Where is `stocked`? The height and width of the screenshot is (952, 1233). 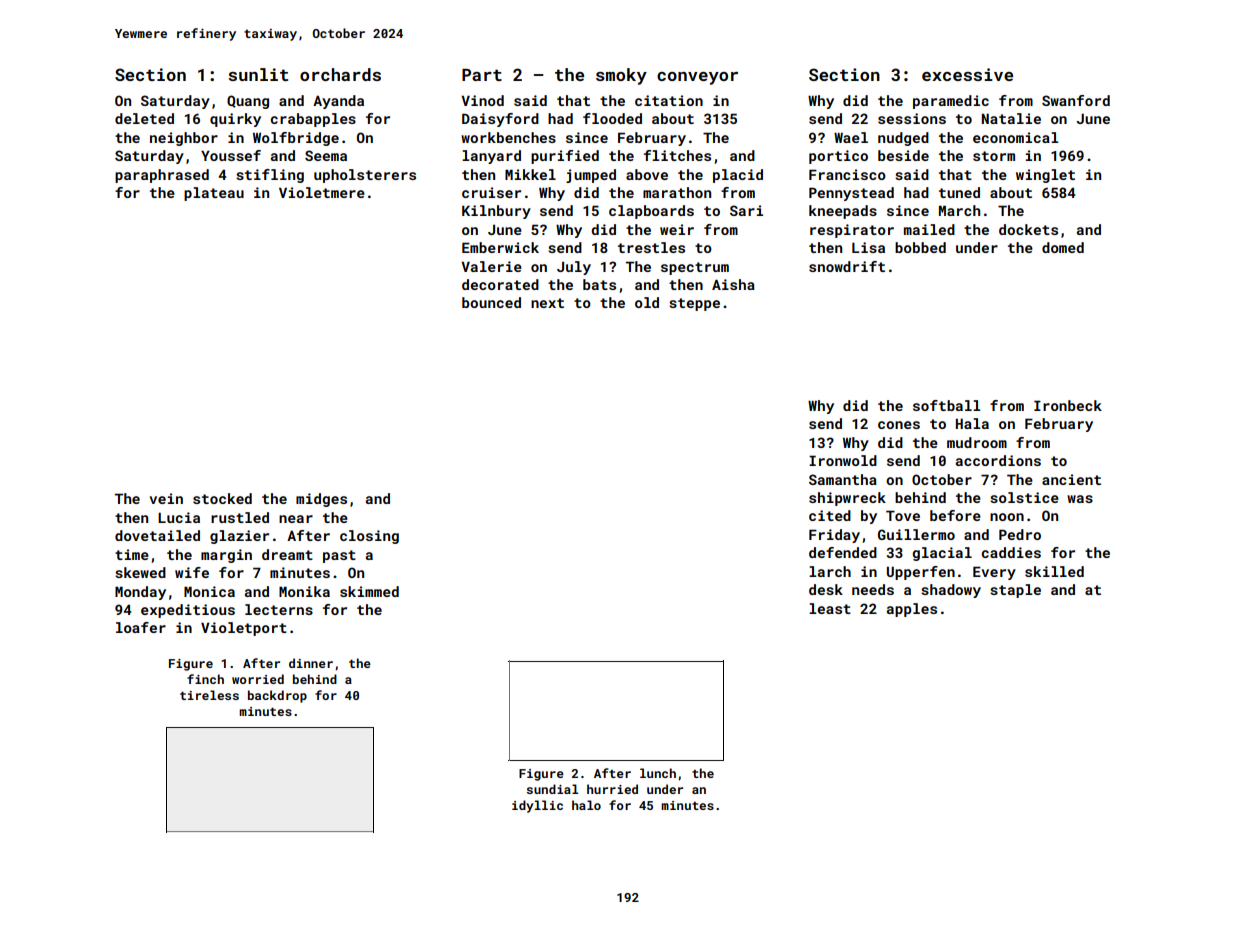 stocked is located at coordinates (222, 498).
